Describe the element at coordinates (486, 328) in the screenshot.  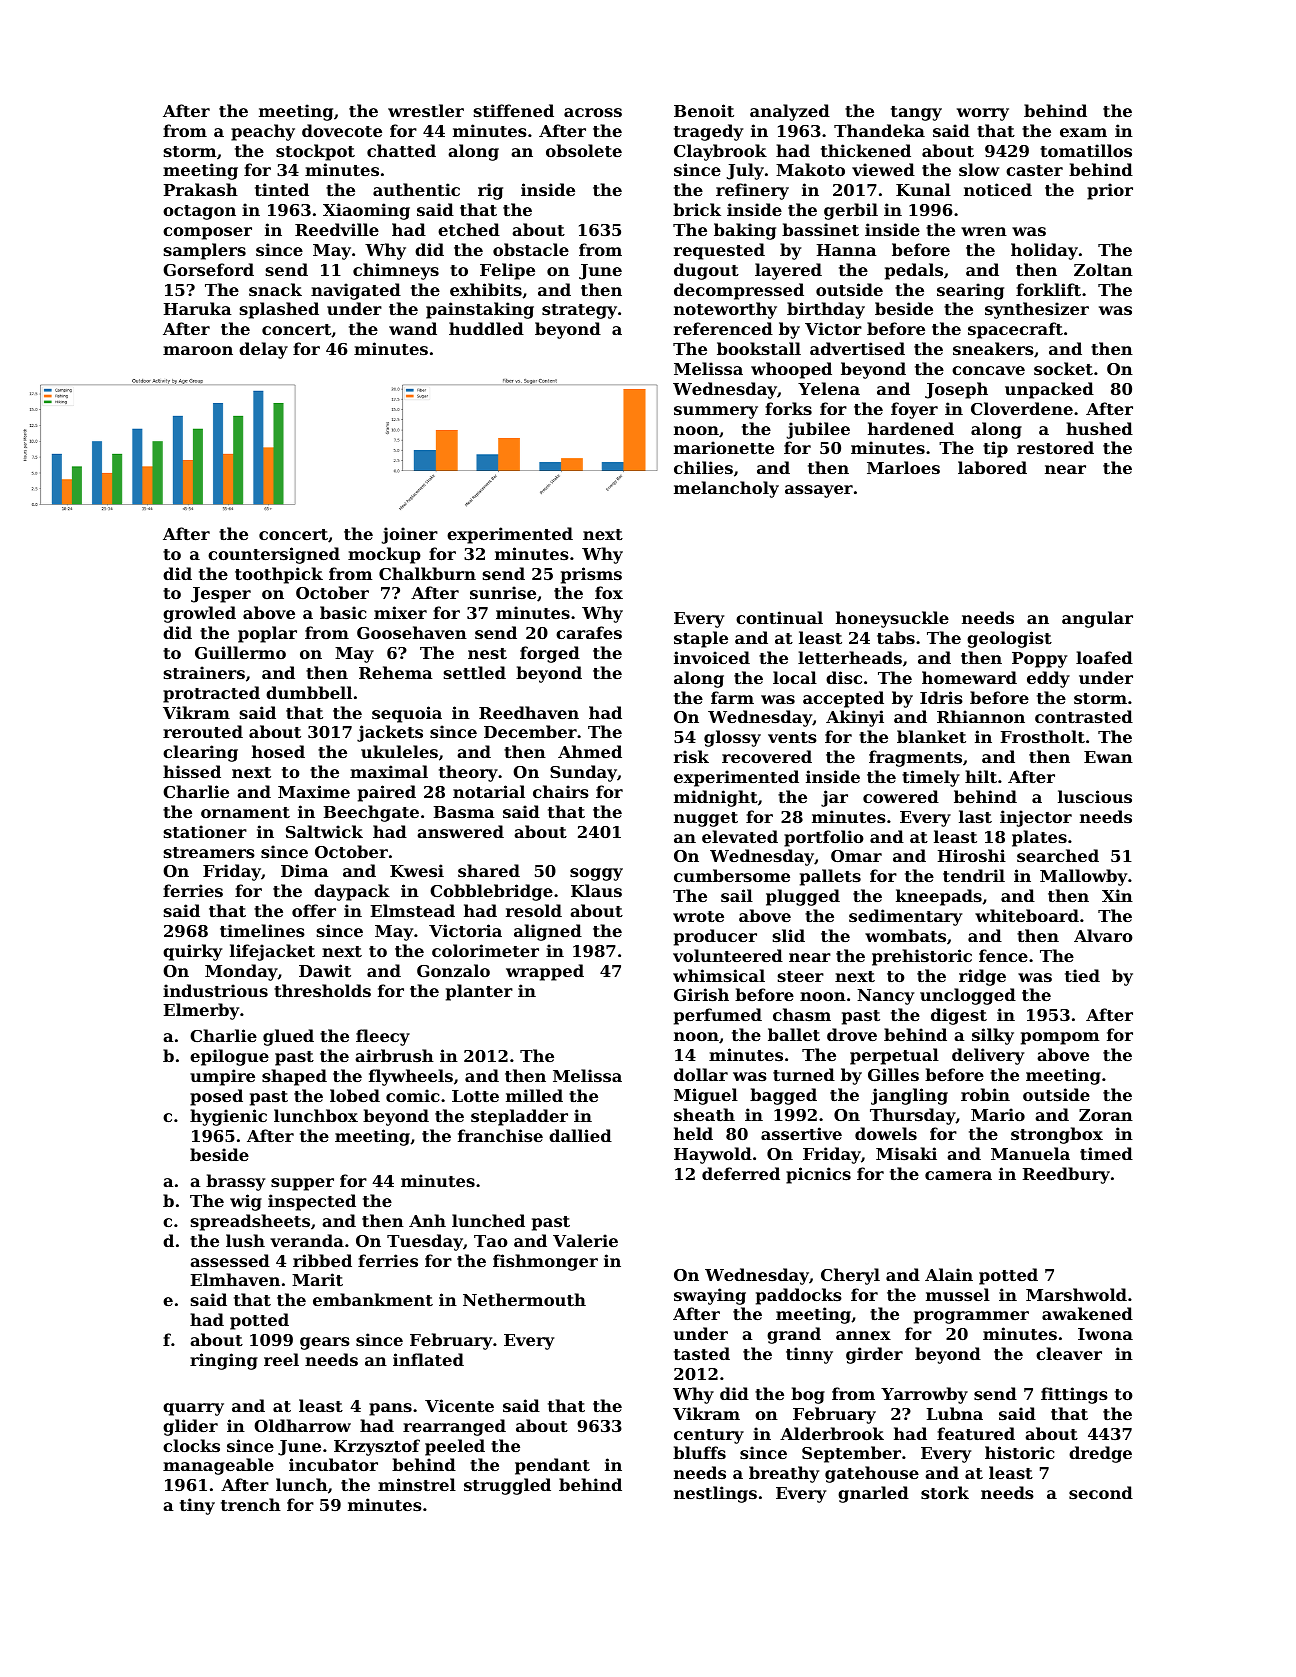
I see `huddled` at that location.
